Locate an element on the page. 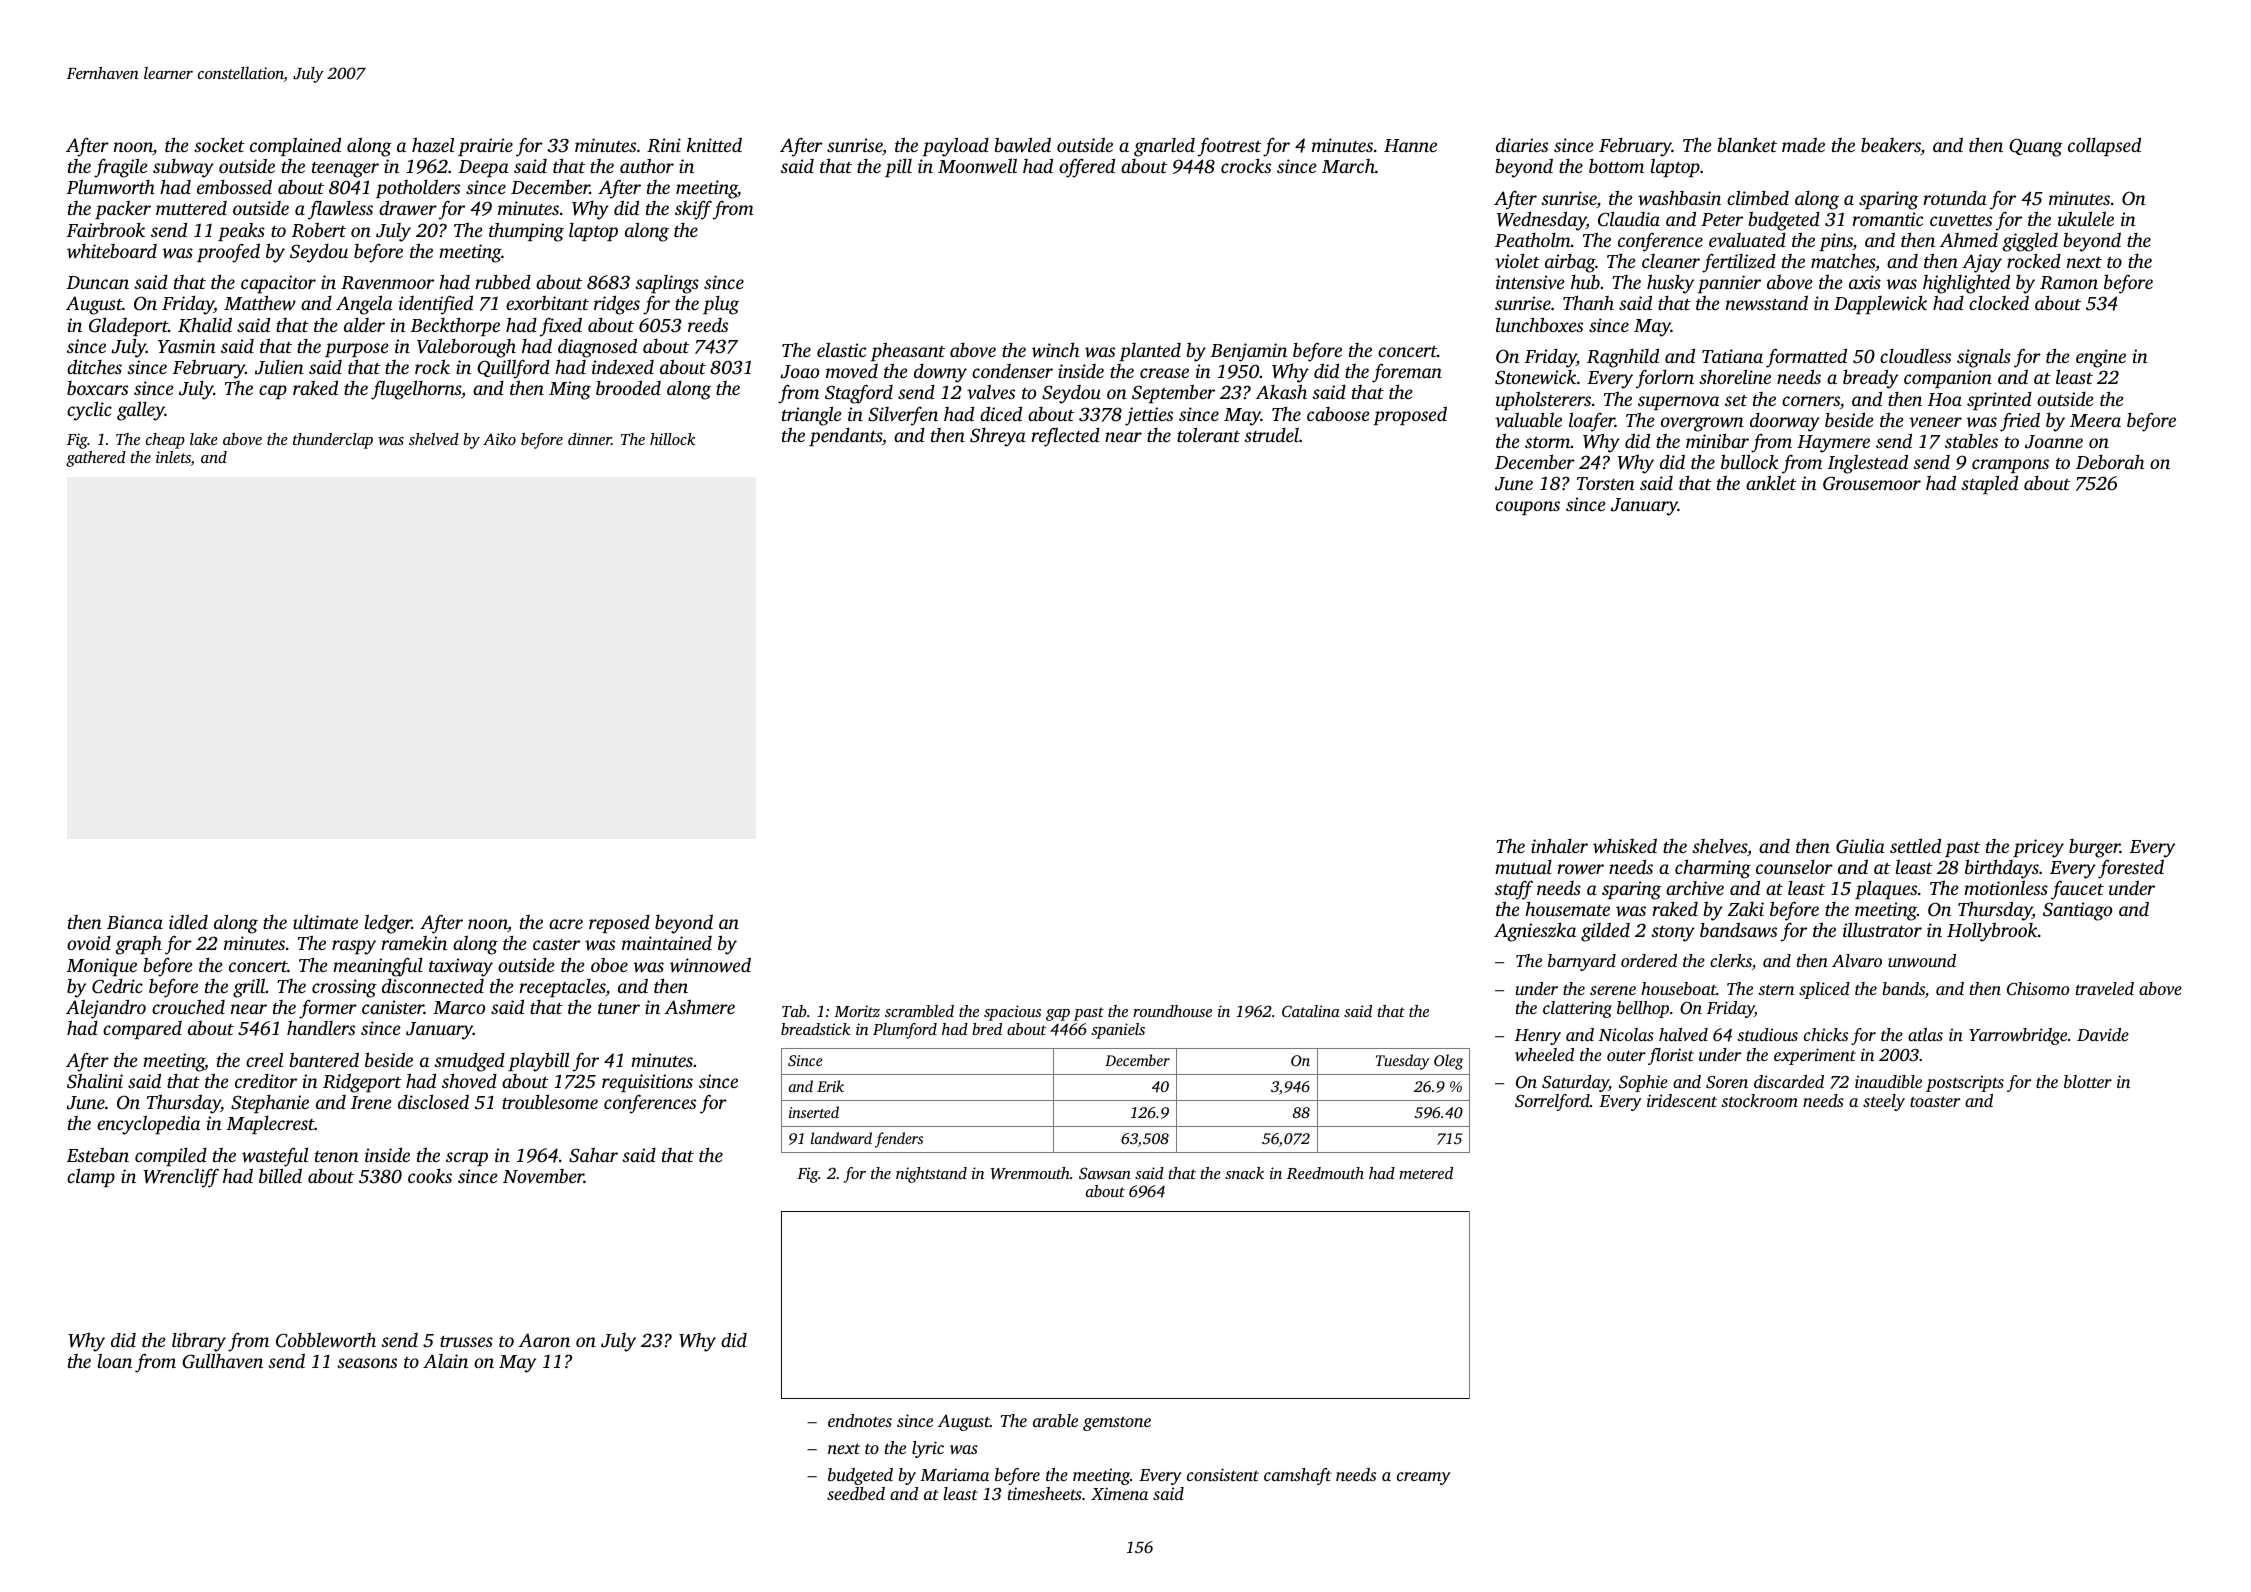 This image has width=2251, height=1592. Ximena is located at coordinates (1119, 1493).
